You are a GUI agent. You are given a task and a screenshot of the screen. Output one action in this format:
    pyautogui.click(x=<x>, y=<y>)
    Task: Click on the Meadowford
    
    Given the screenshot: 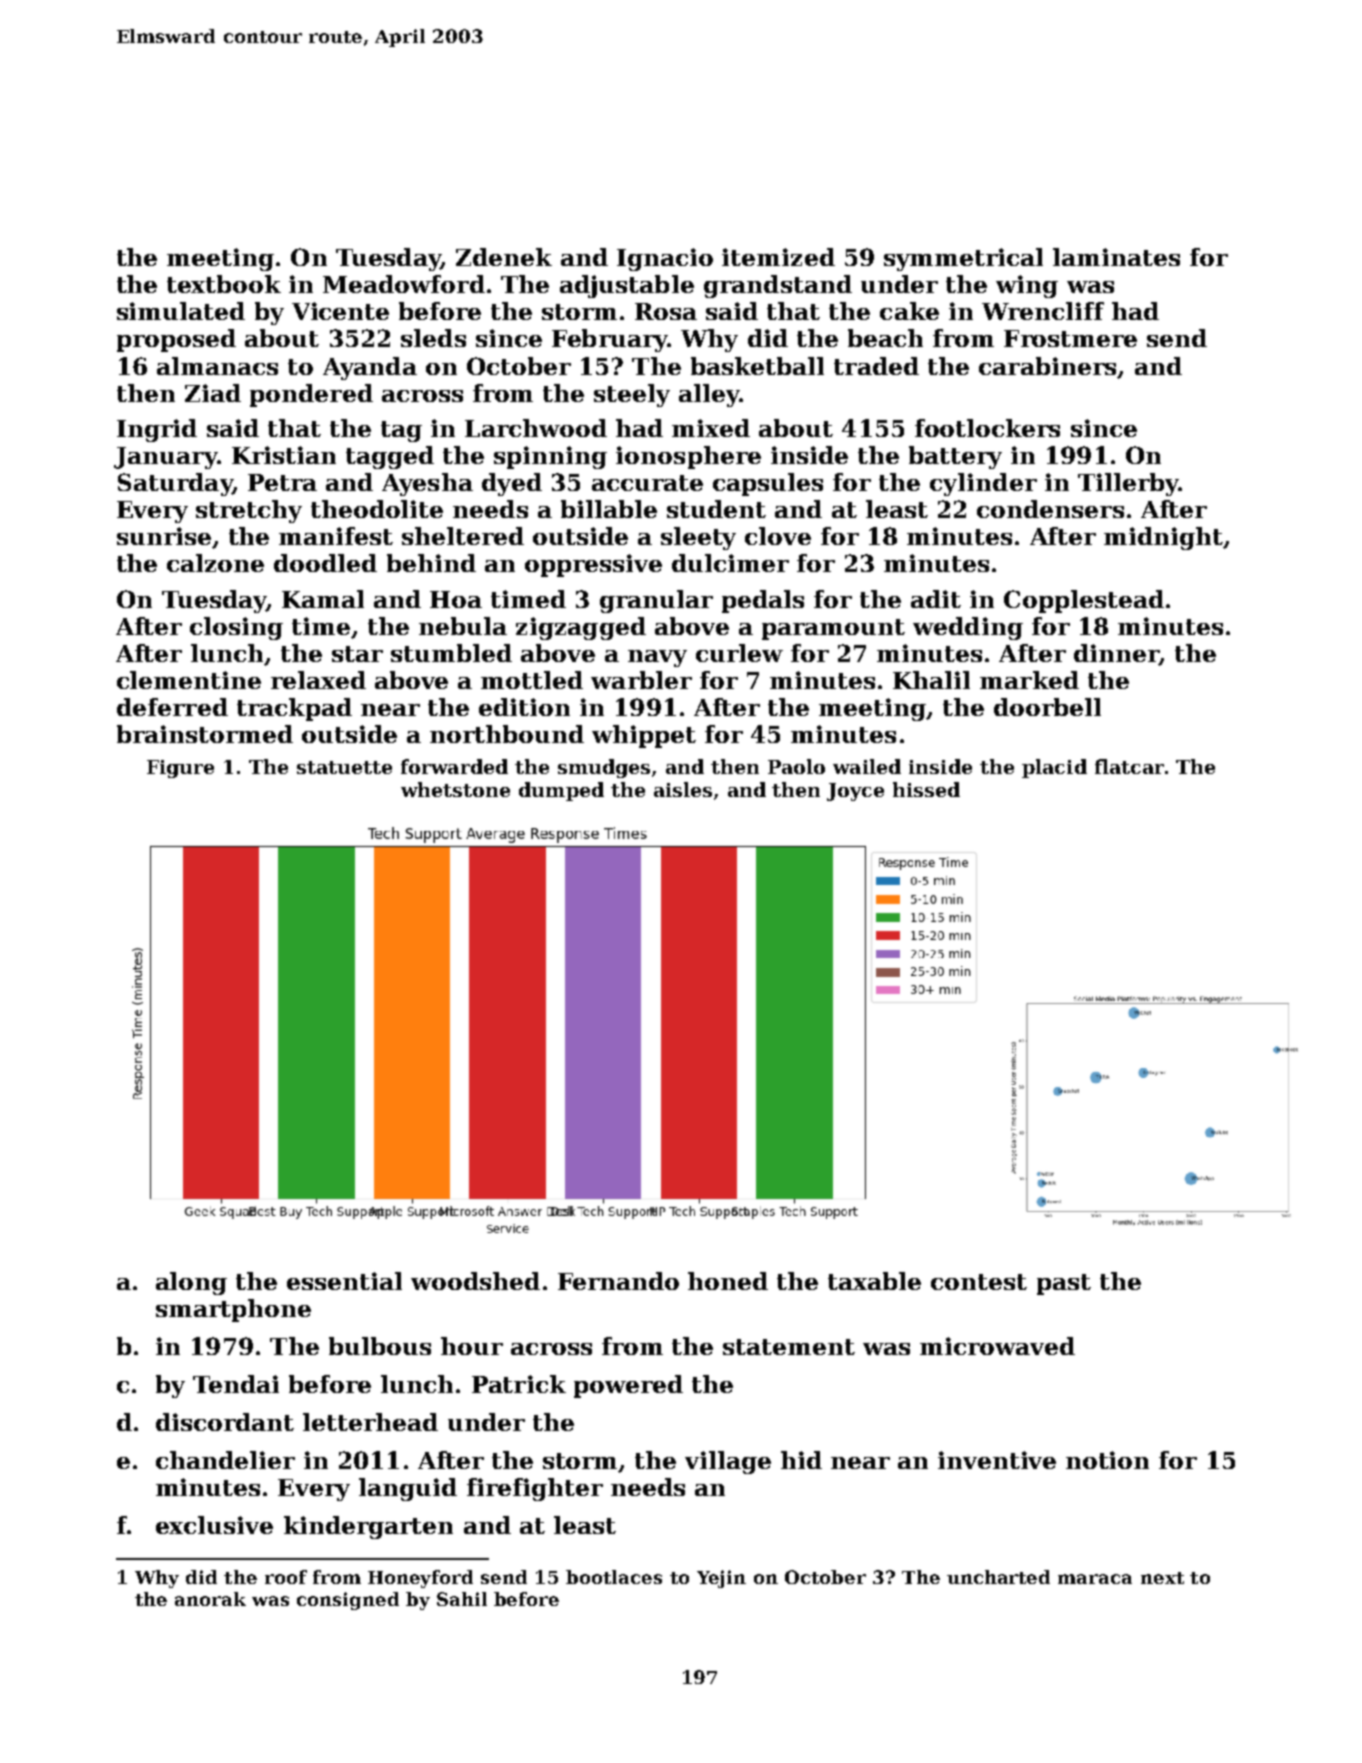 What is the action you would take?
    pyautogui.click(x=404, y=284)
